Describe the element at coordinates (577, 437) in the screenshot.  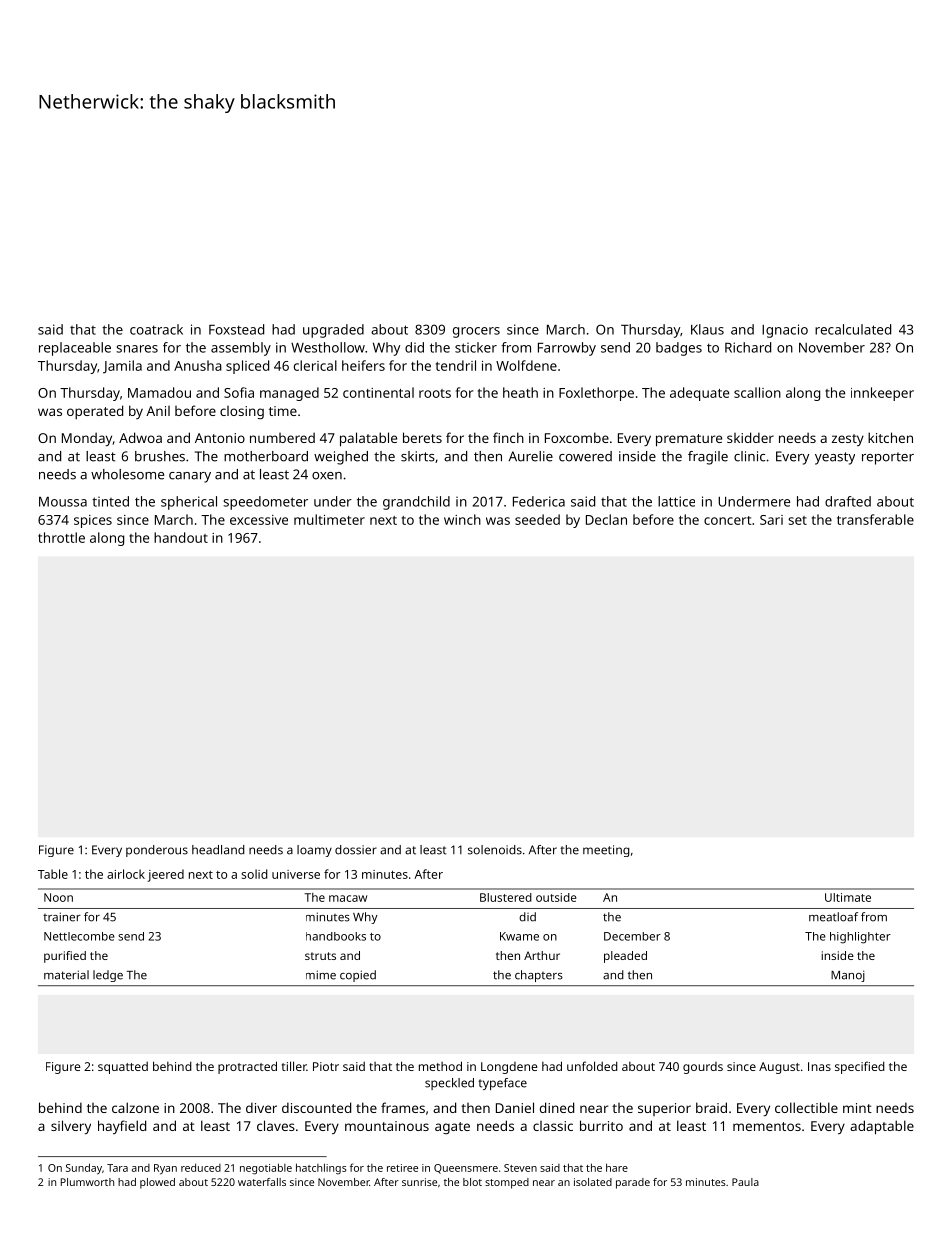
I see `Foxcombe` at that location.
